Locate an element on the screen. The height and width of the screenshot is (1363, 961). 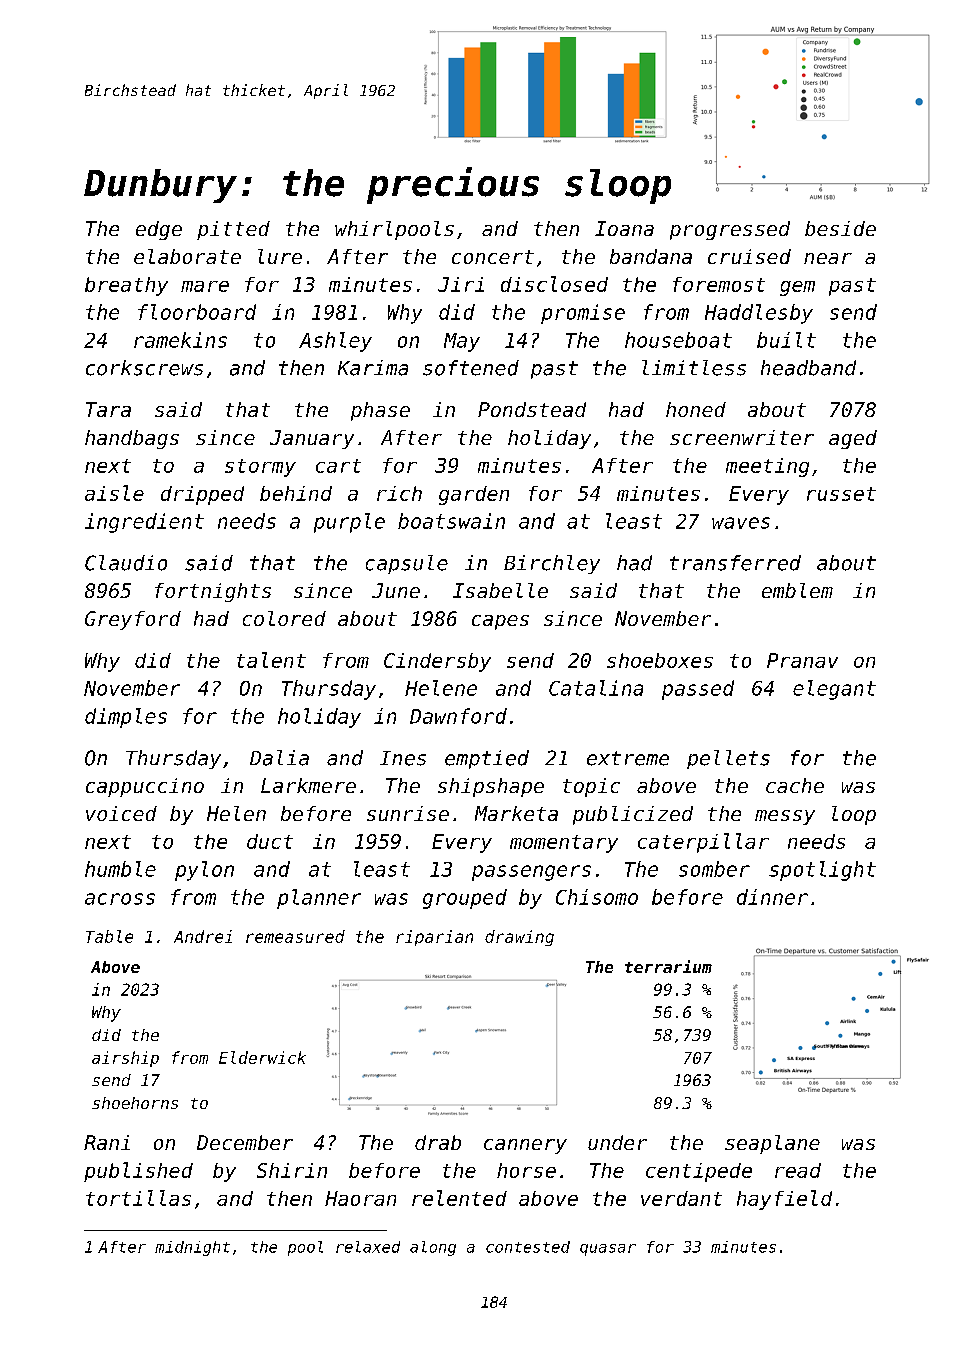
midnight is located at coordinates (192, 1248).
